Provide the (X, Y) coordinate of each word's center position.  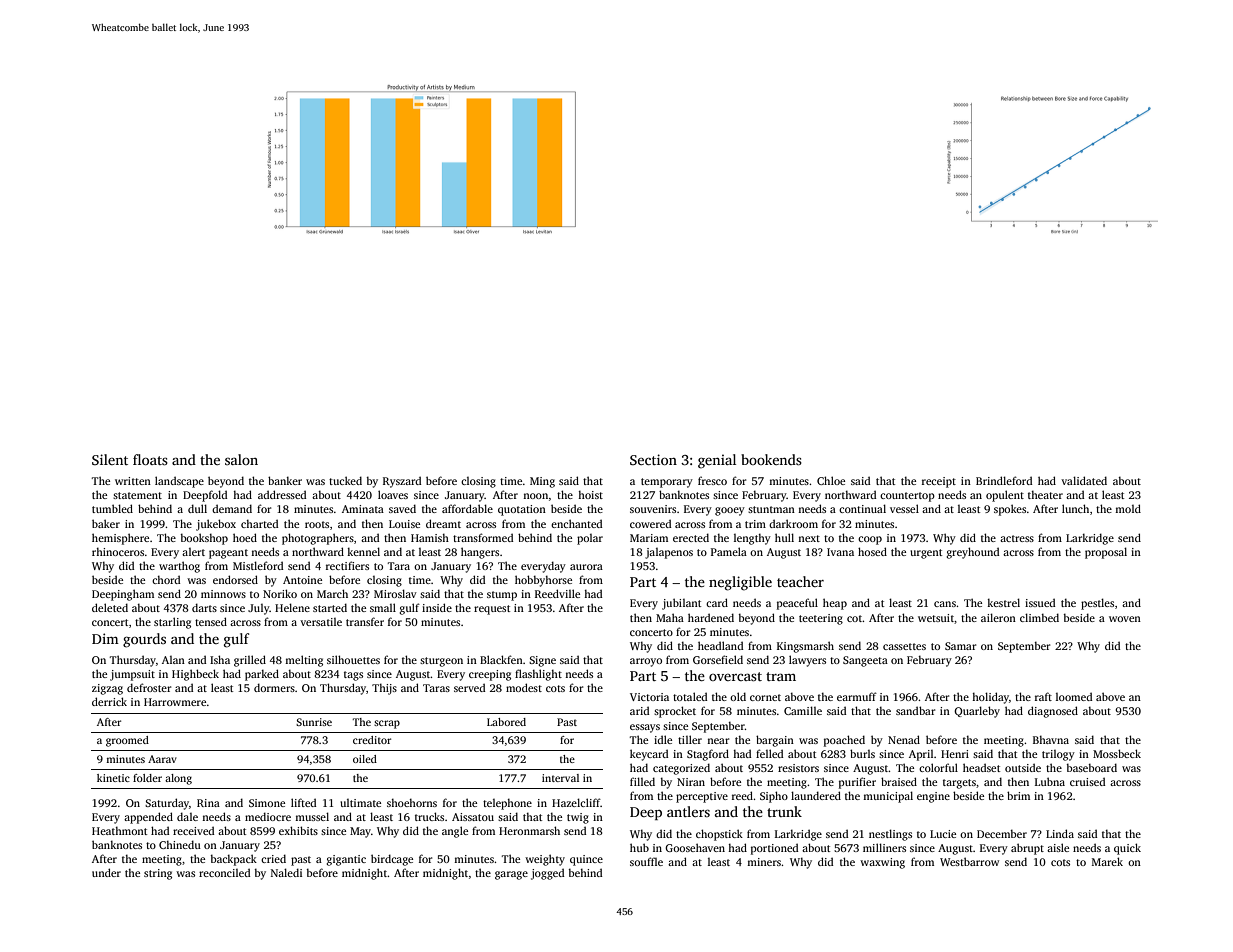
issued (1040, 602)
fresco (712, 480)
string (158, 874)
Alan (173, 660)
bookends (771, 459)
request (492, 610)
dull (197, 508)
